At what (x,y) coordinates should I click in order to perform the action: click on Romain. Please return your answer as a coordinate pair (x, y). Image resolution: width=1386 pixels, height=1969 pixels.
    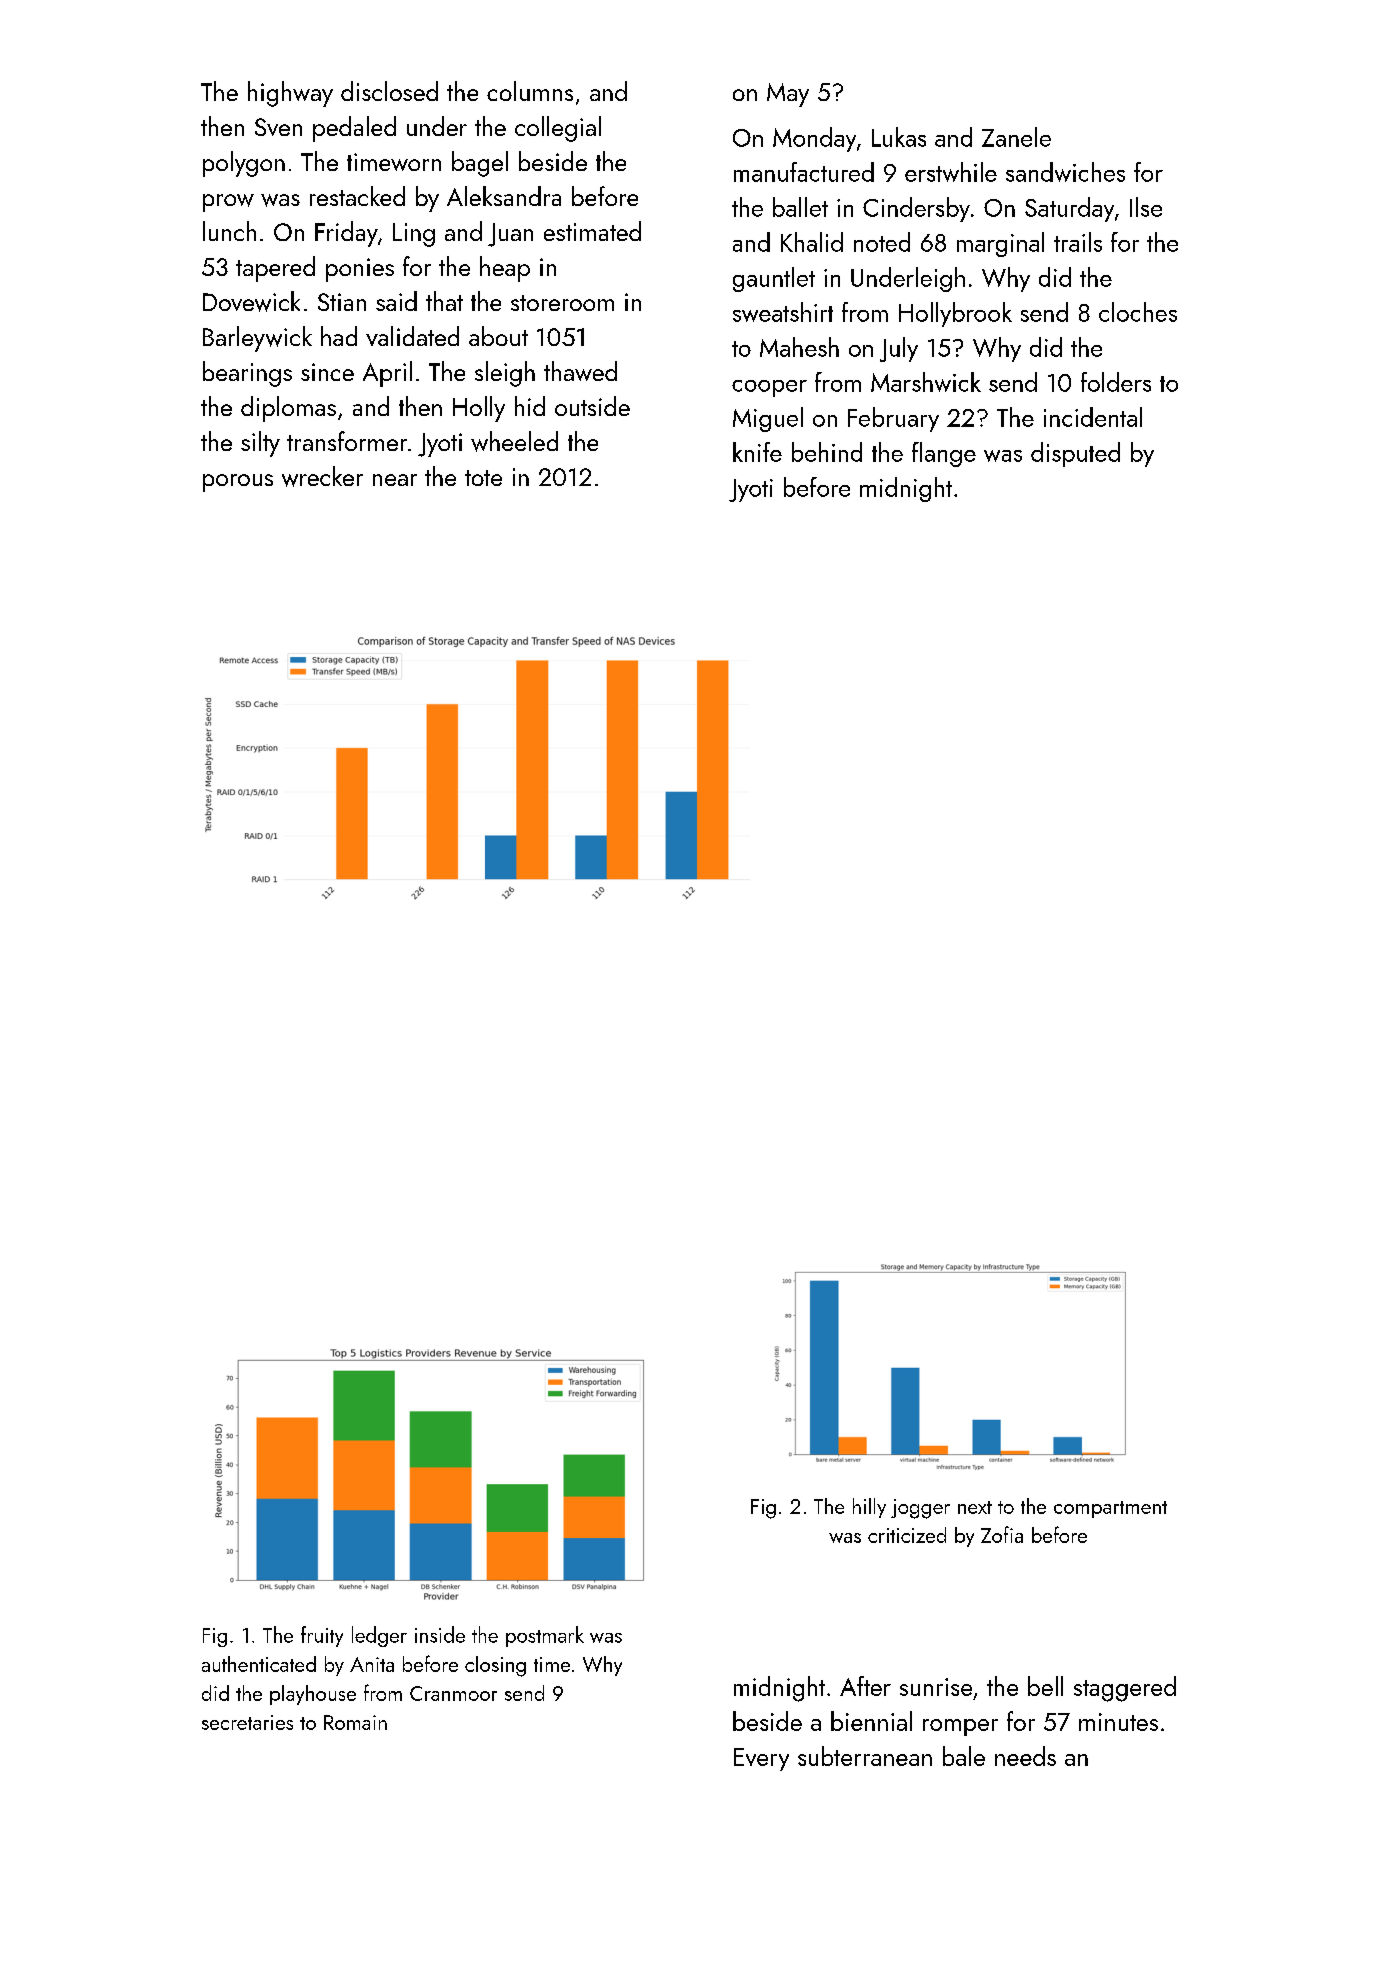
    Looking at the image, I should click on (355, 1722).
